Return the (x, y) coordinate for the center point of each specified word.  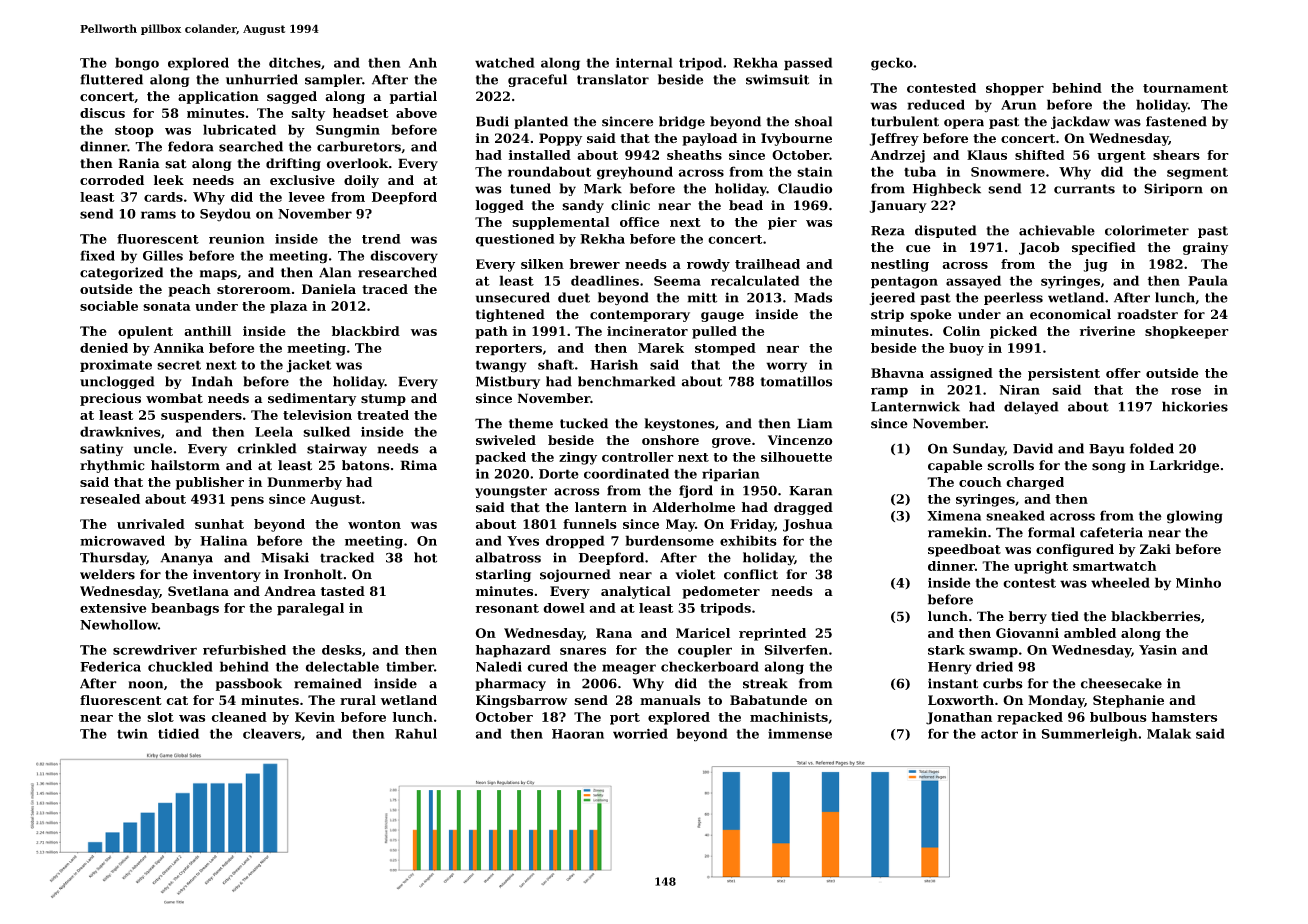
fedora (191, 146)
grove (731, 443)
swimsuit (777, 79)
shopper (1015, 89)
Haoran (578, 734)
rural (358, 700)
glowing (1195, 517)
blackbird (366, 331)
